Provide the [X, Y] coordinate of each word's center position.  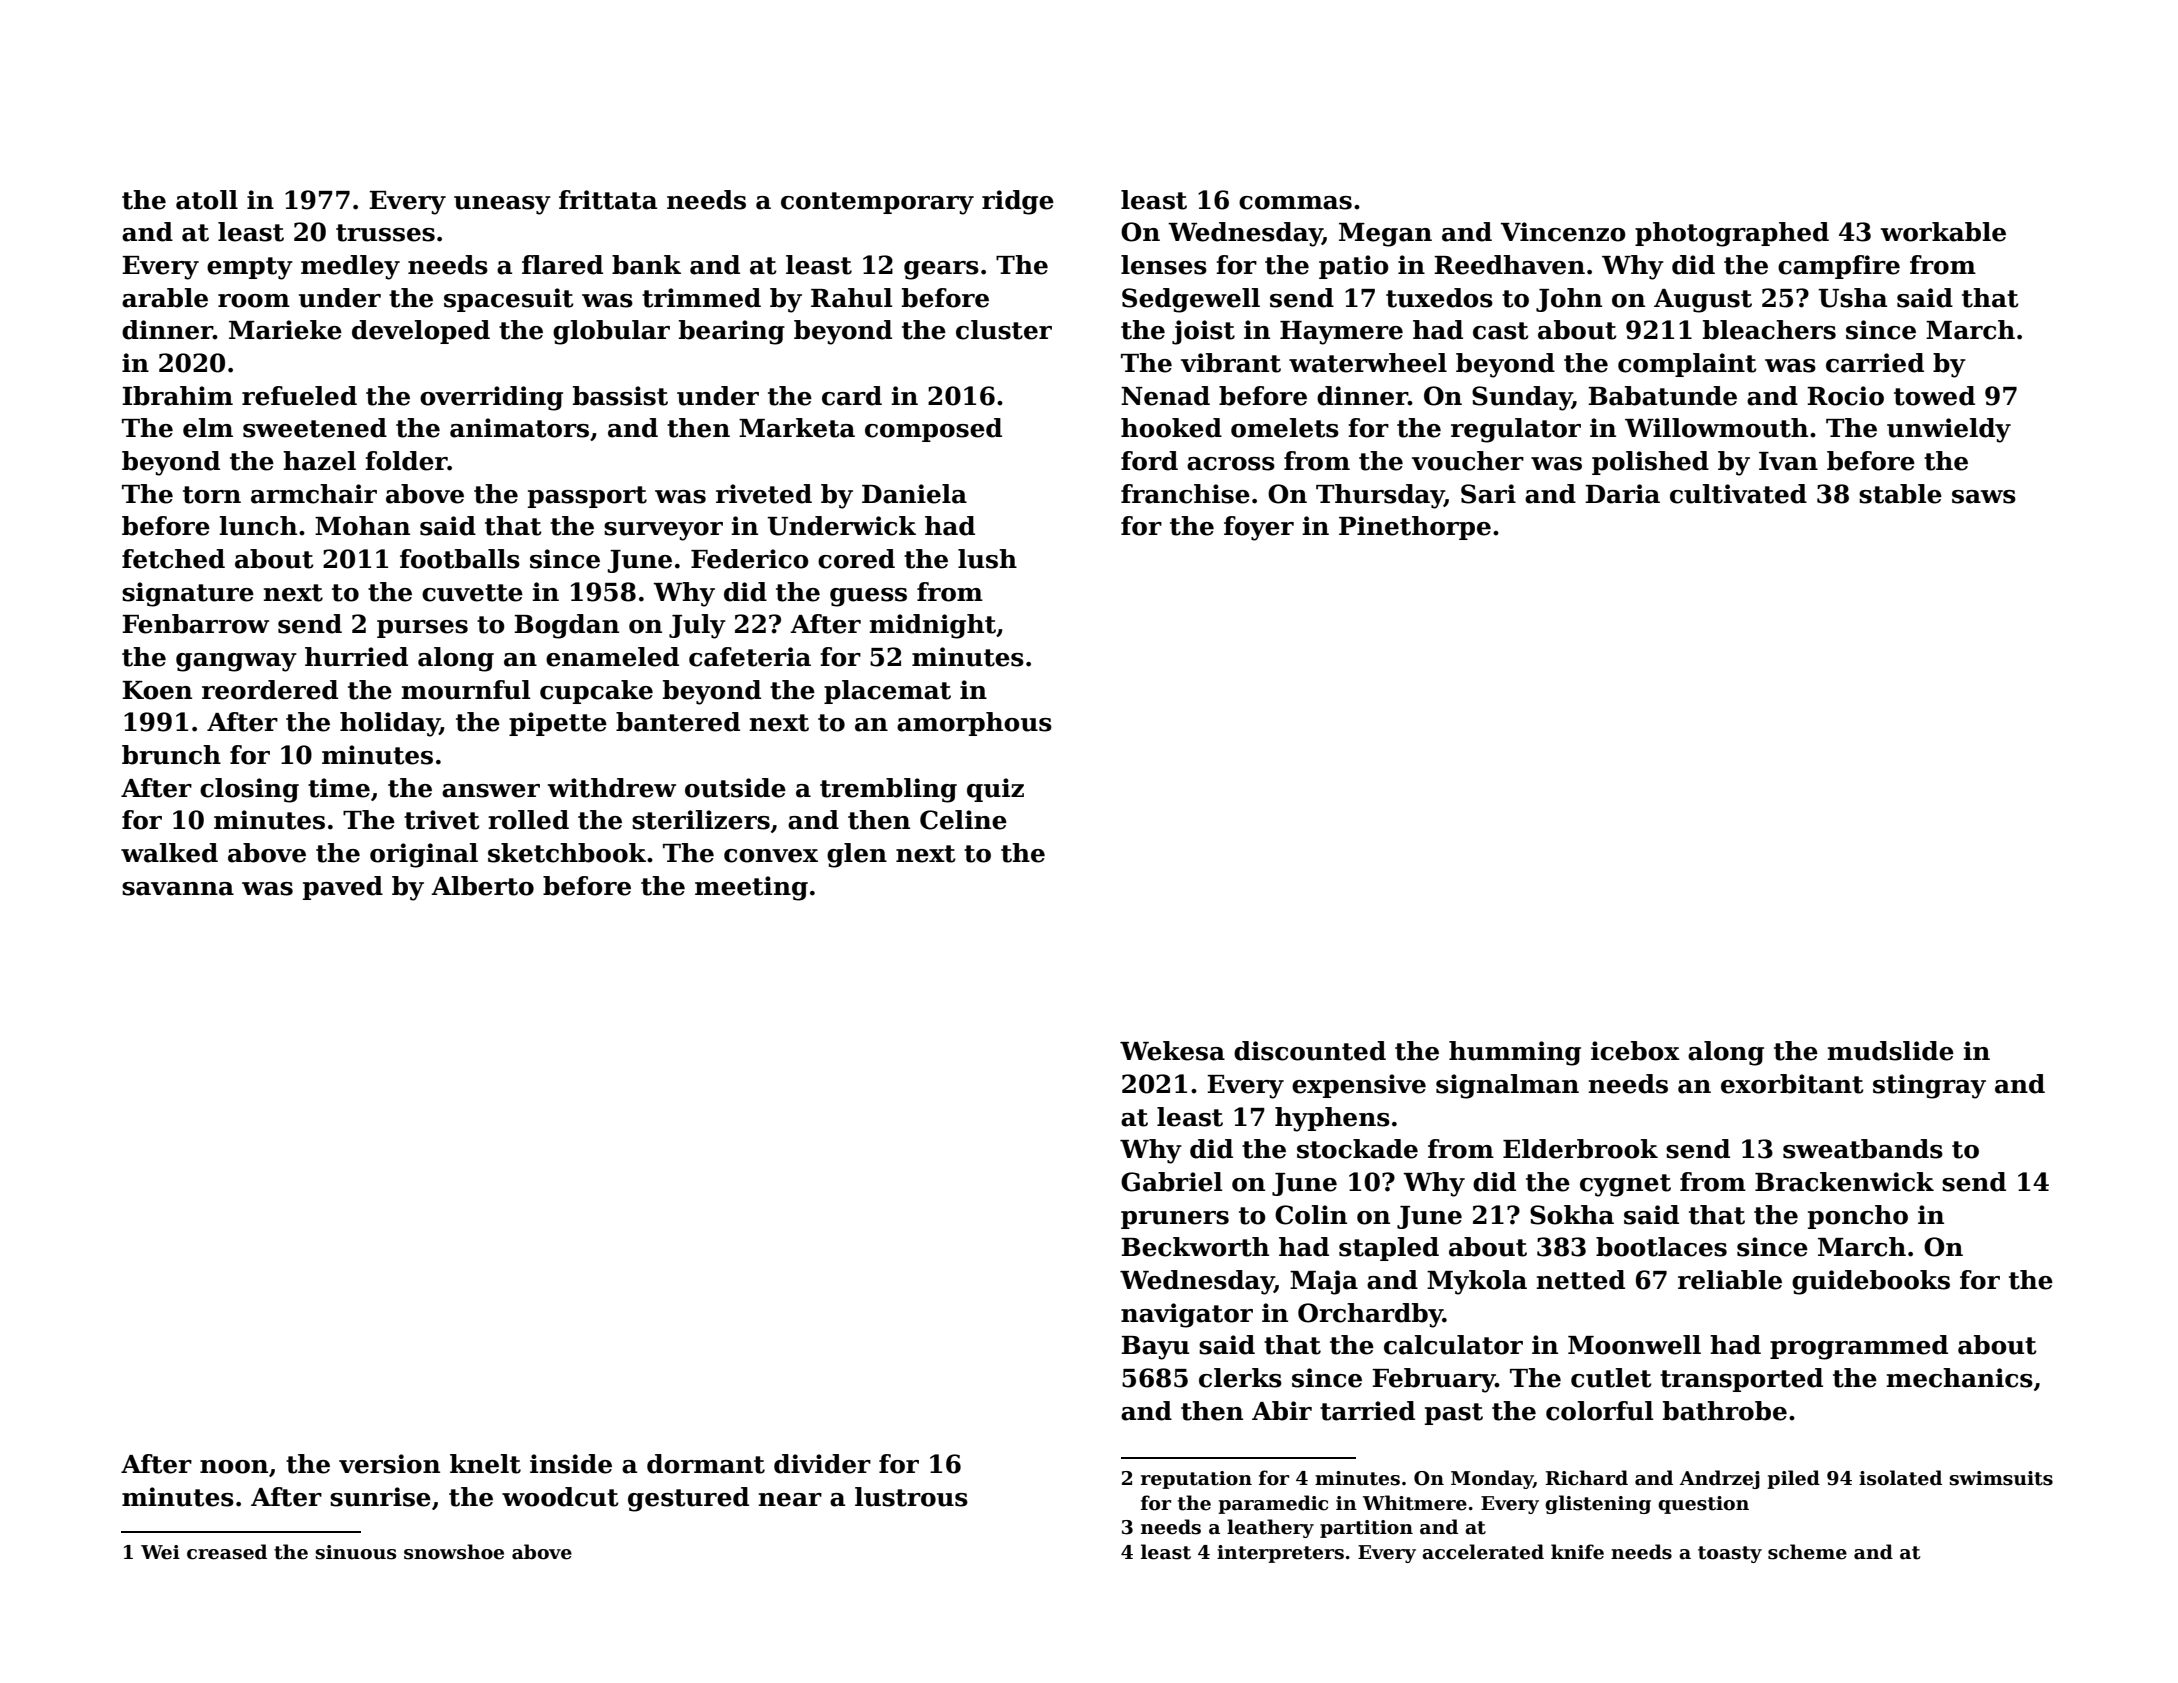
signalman [1507, 1086]
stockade [1357, 1149]
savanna [178, 889]
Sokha [1572, 1215]
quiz [995, 790]
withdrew [612, 788]
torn [212, 495]
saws [1984, 497]
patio [1354, 267]
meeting [751, 888]
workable [1943, 232]
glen [857, 855]
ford [1149, 461]
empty [250, 268]
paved [343, 888]
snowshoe [454, 1552]
